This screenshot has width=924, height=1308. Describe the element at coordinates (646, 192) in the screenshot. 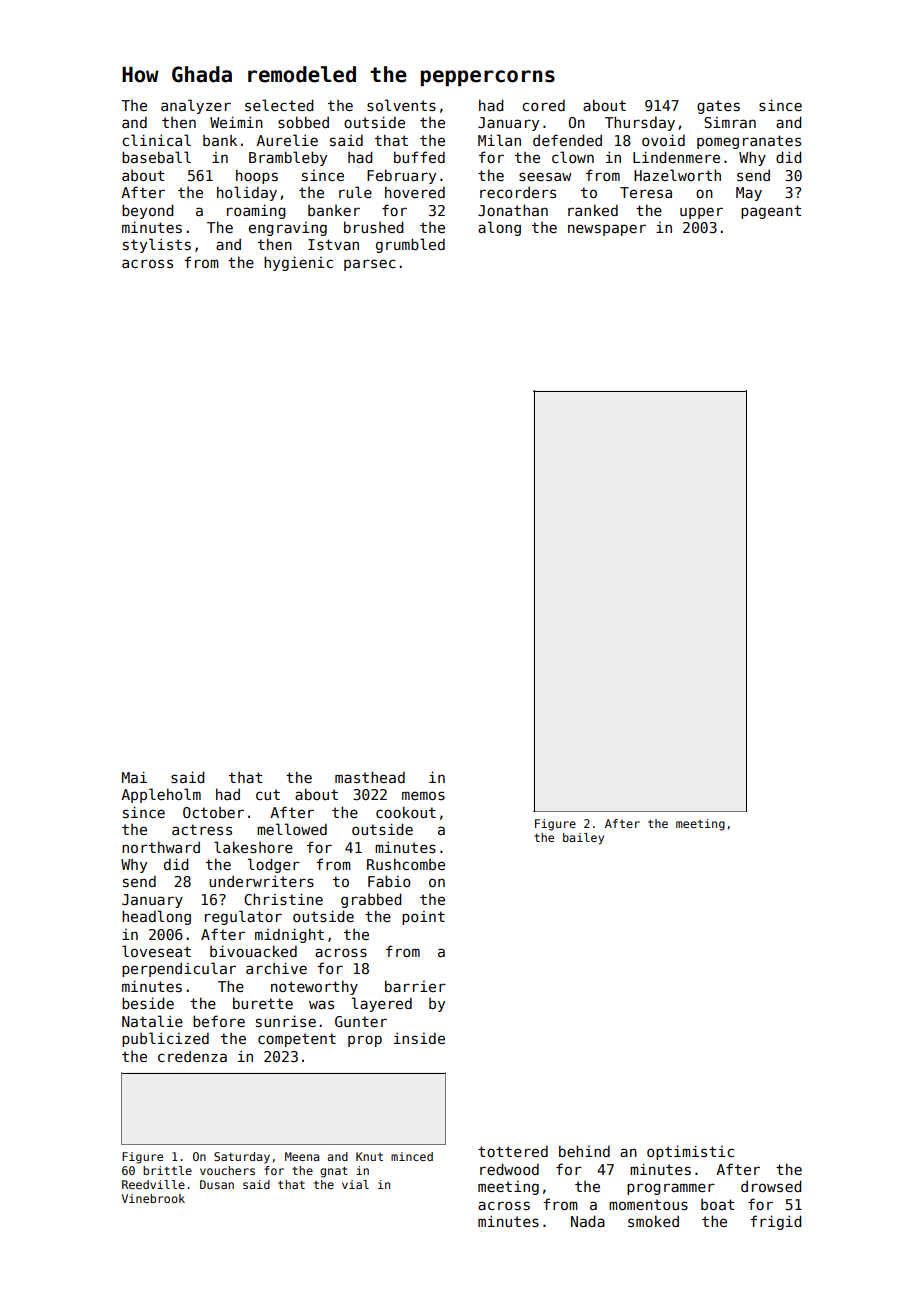

I see `Teresa` at that location.
